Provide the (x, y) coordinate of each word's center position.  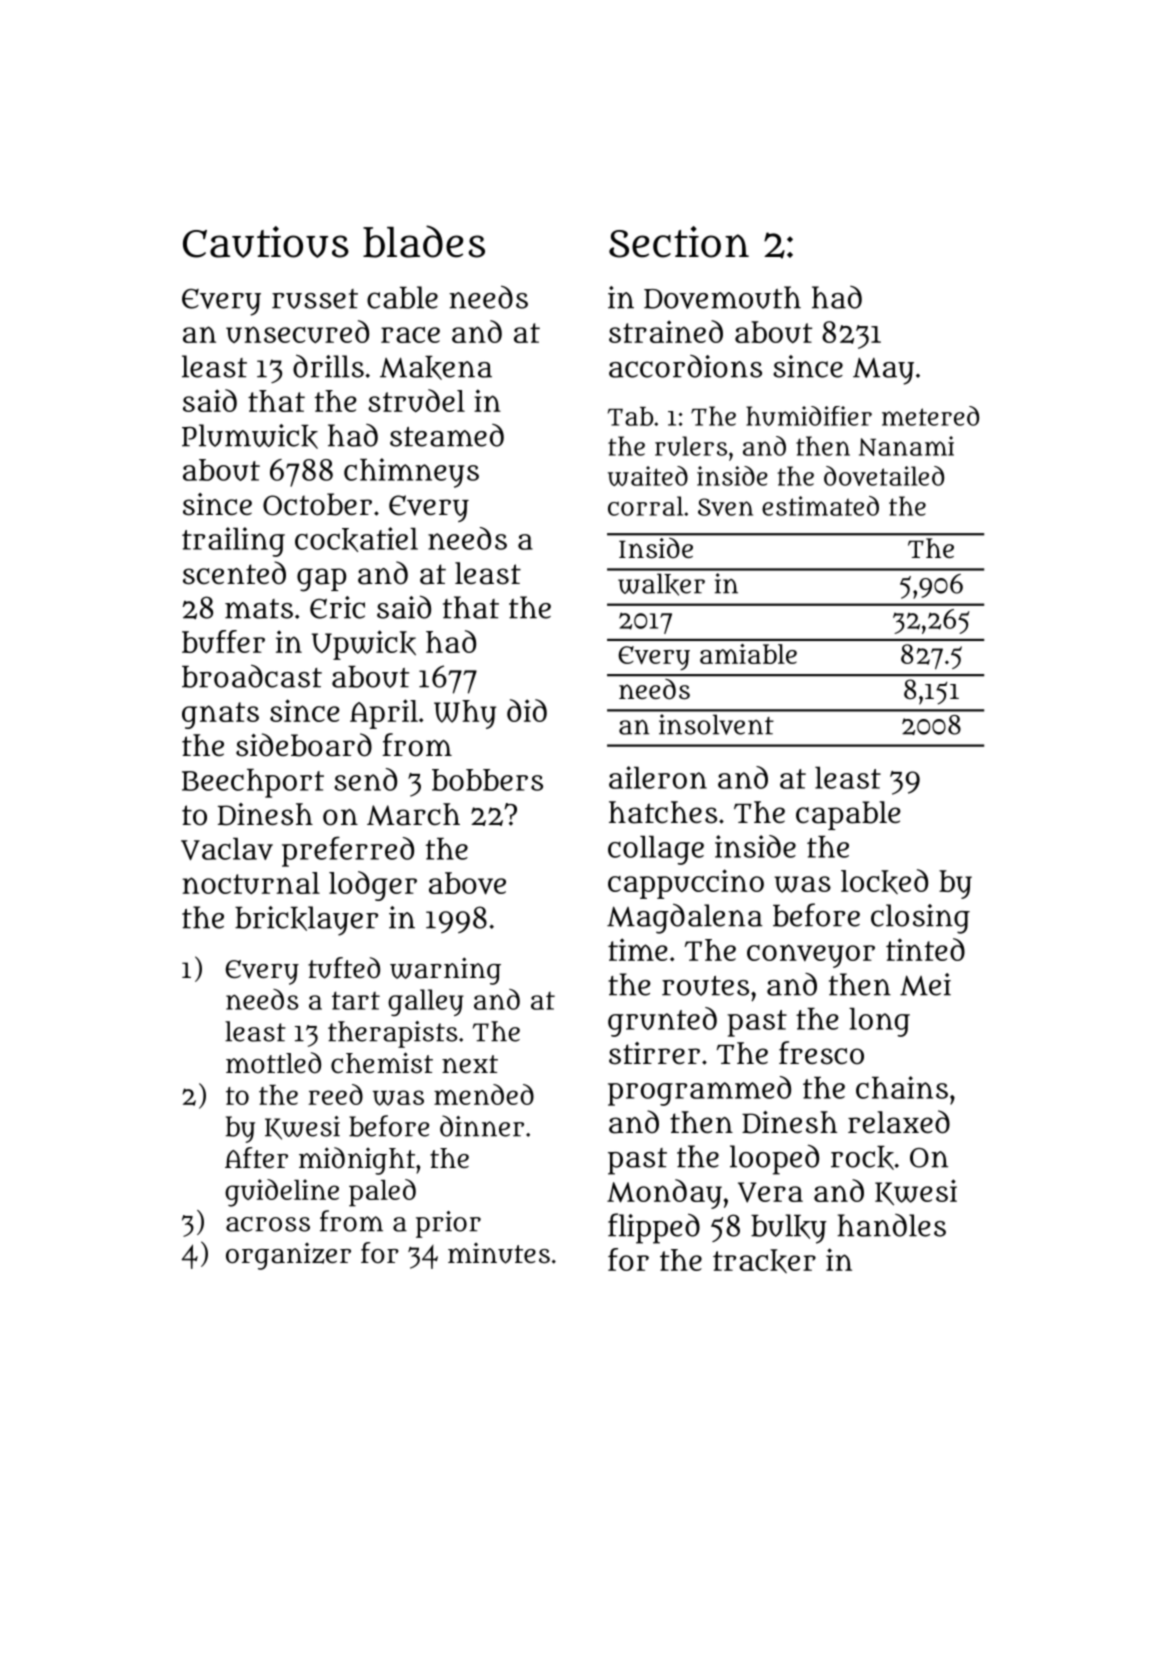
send (365, 779)
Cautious (266, 242)
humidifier (809, 416)
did (527, 710)
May (883, 371)
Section (679, 242)
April (384, 714)
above (467, 883)
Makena (436, 368)
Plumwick (250, 436)
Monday (664, 1194)
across (268, 1224)
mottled (273, 1063)
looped (774, 1159)
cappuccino (686, 884)
